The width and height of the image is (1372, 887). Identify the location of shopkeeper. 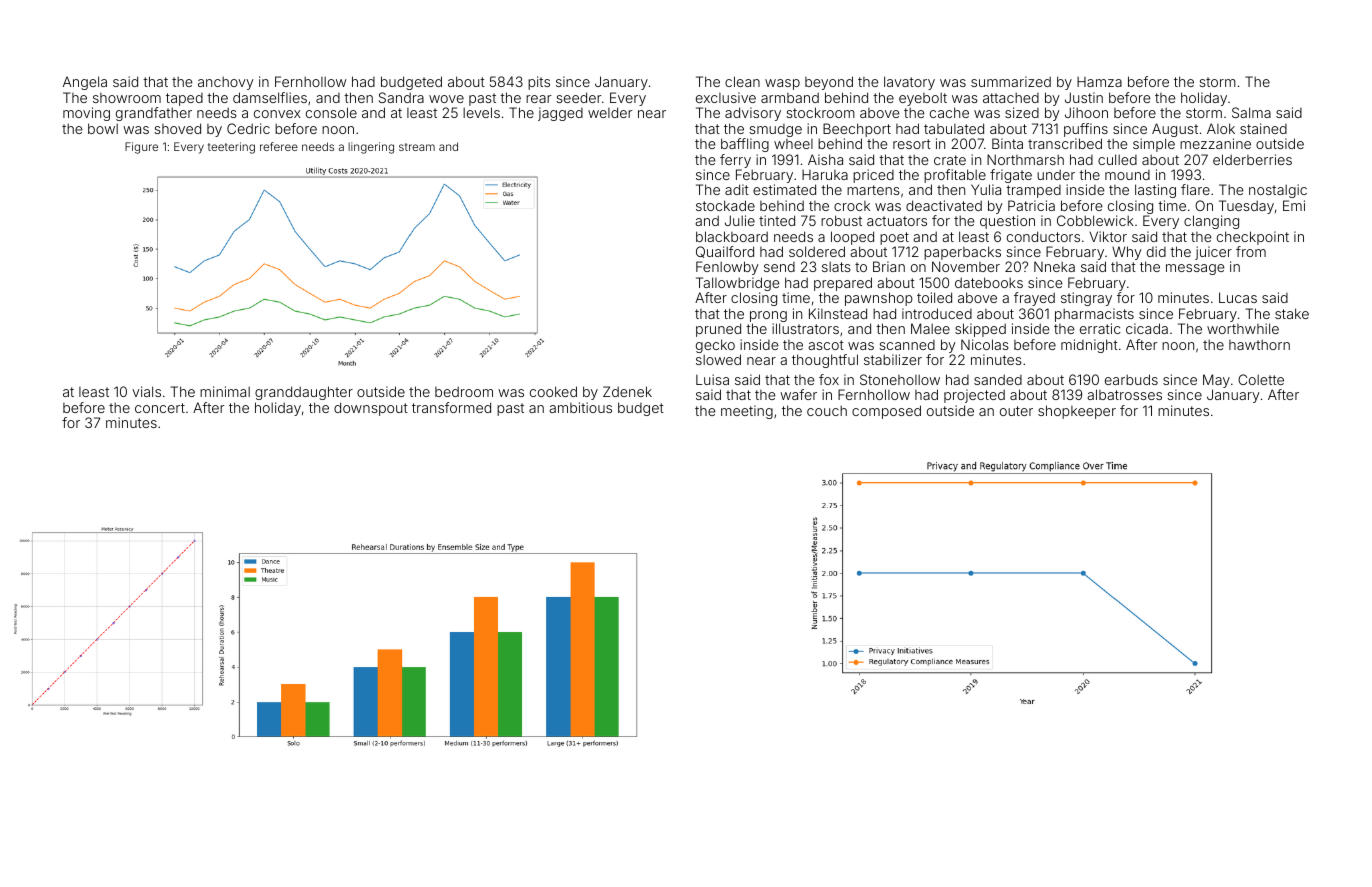
(1077, 412).
